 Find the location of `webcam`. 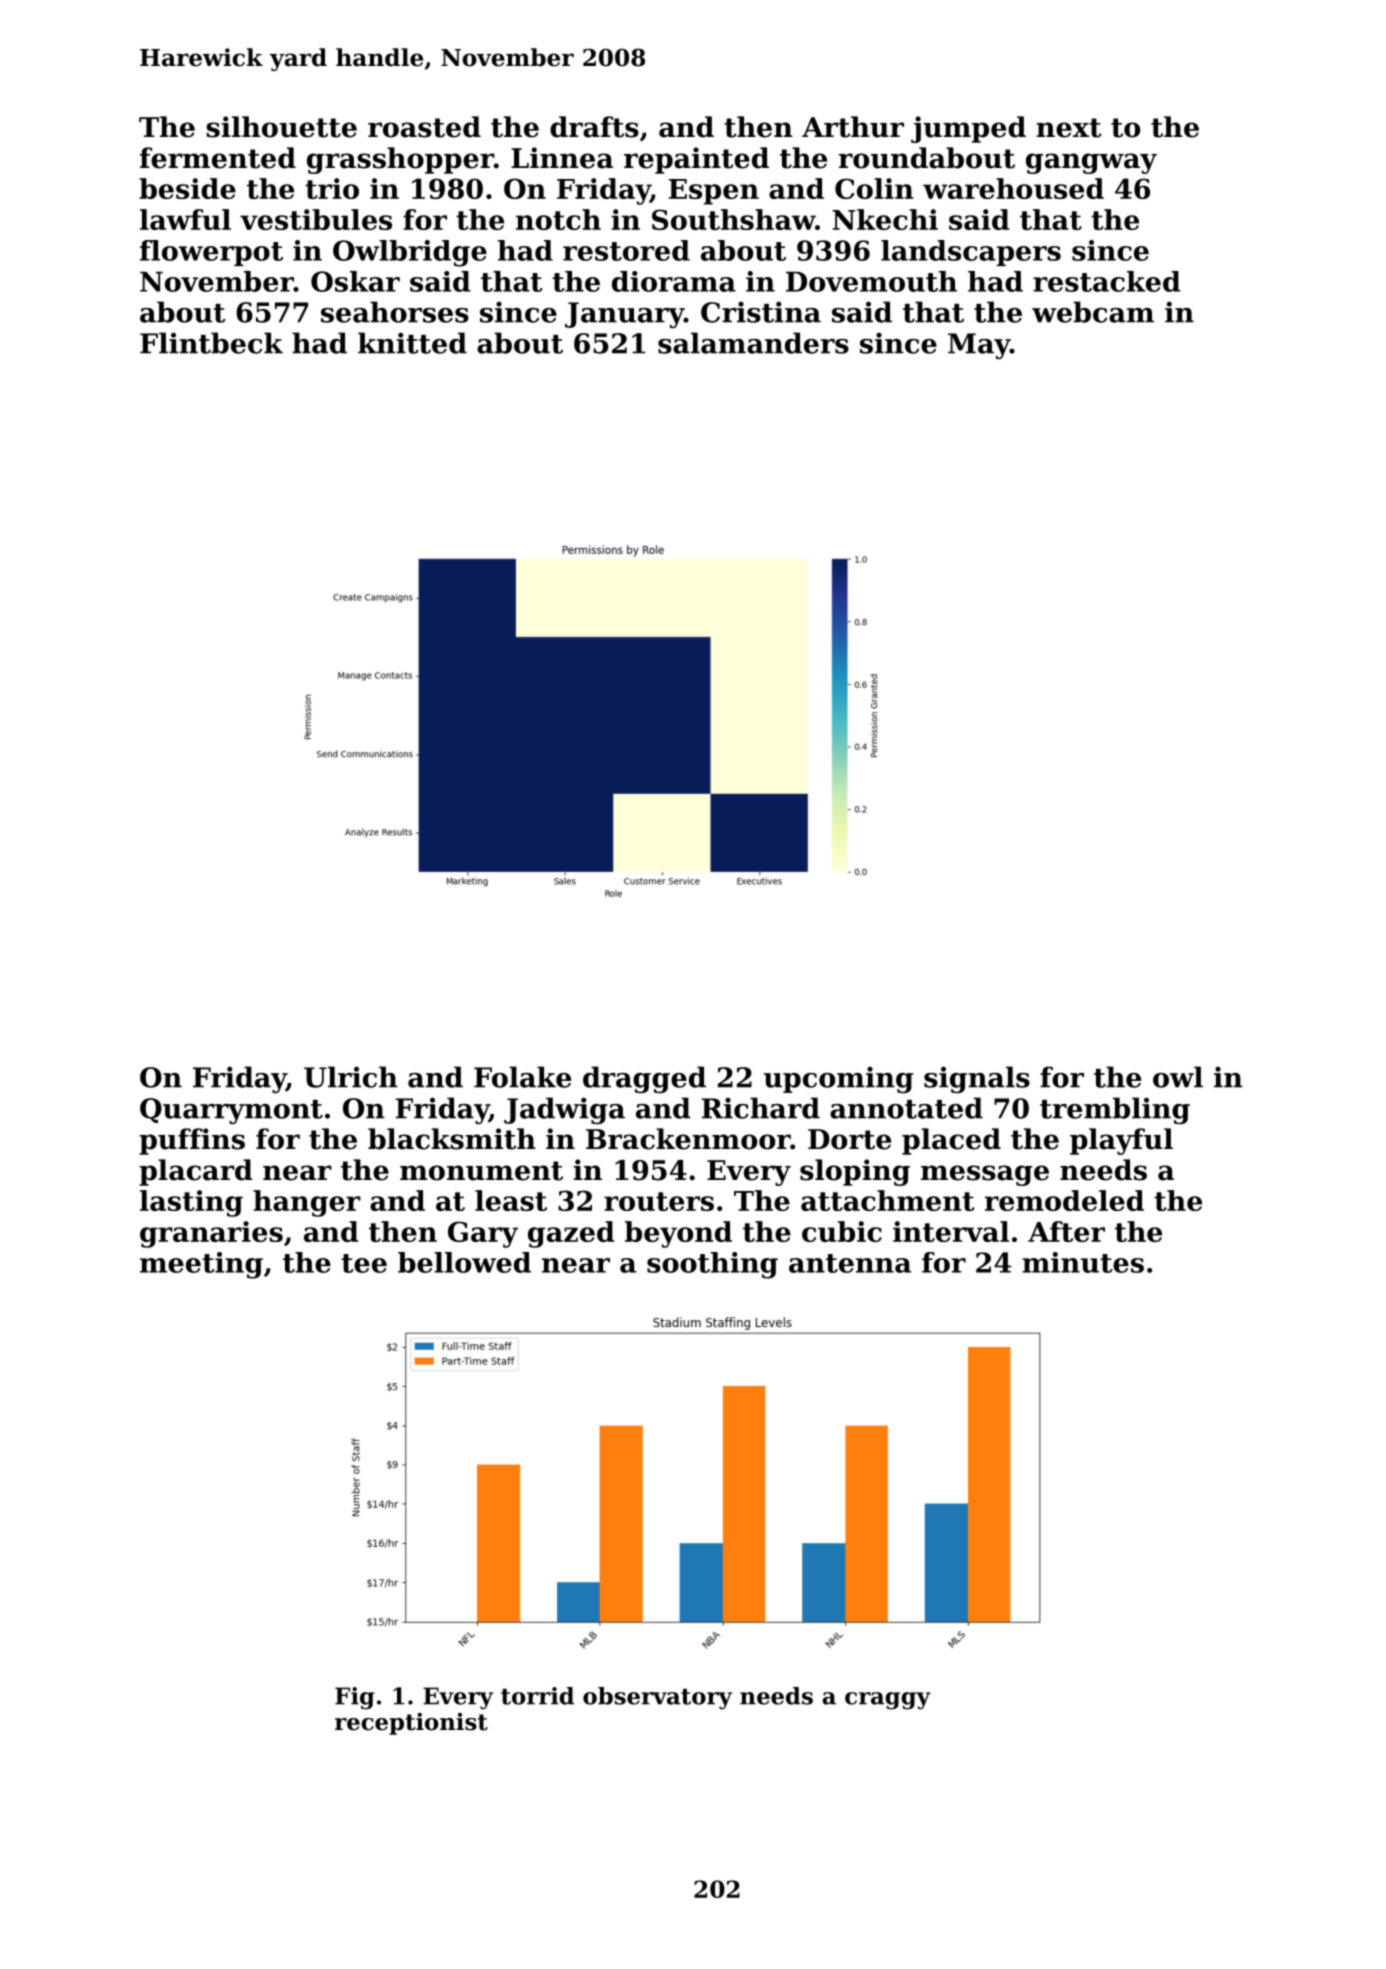

webcam is located at coordinates (1093, 312).
